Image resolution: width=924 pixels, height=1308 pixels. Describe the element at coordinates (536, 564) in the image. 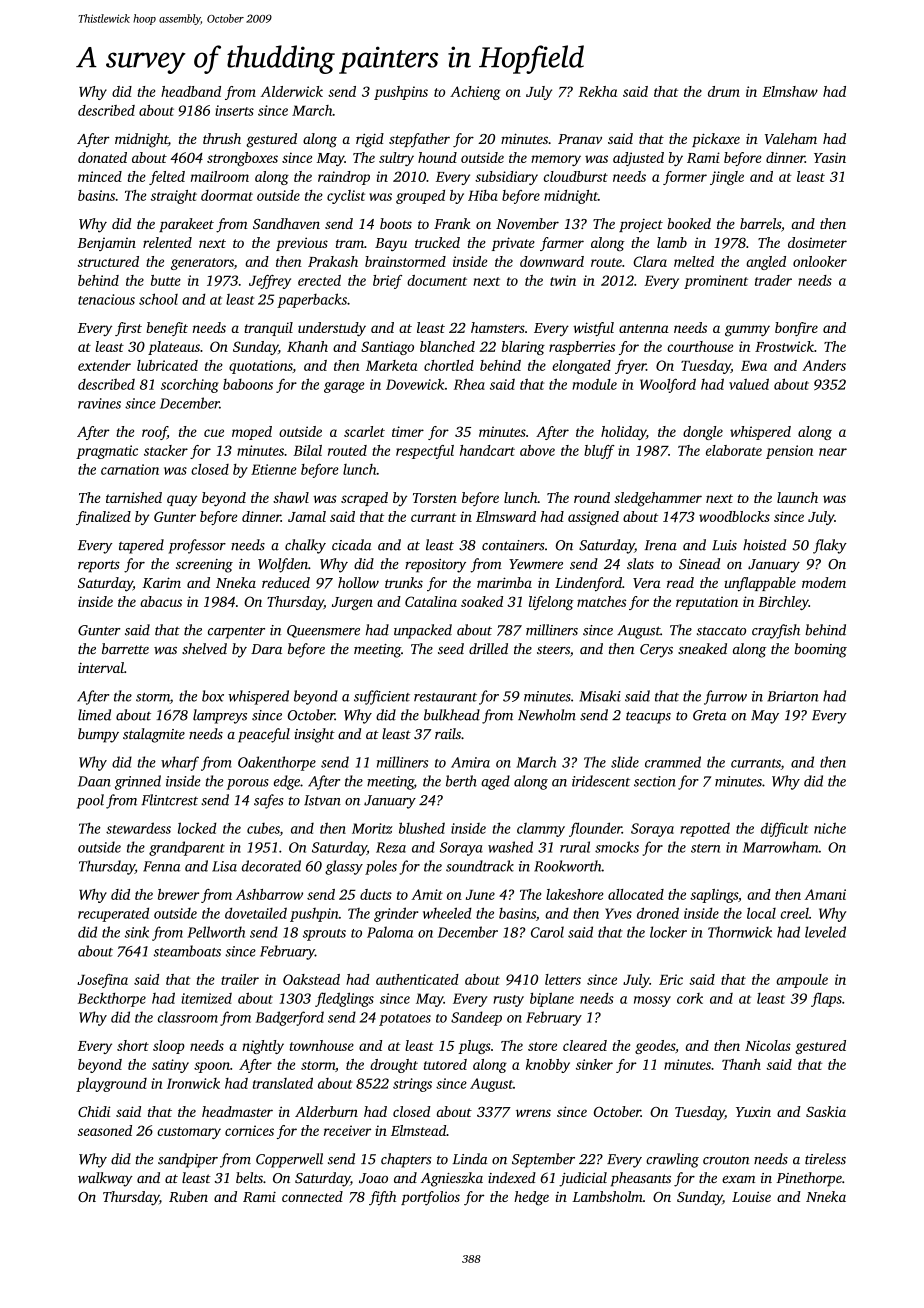

I see `Yewmere` at that location.
